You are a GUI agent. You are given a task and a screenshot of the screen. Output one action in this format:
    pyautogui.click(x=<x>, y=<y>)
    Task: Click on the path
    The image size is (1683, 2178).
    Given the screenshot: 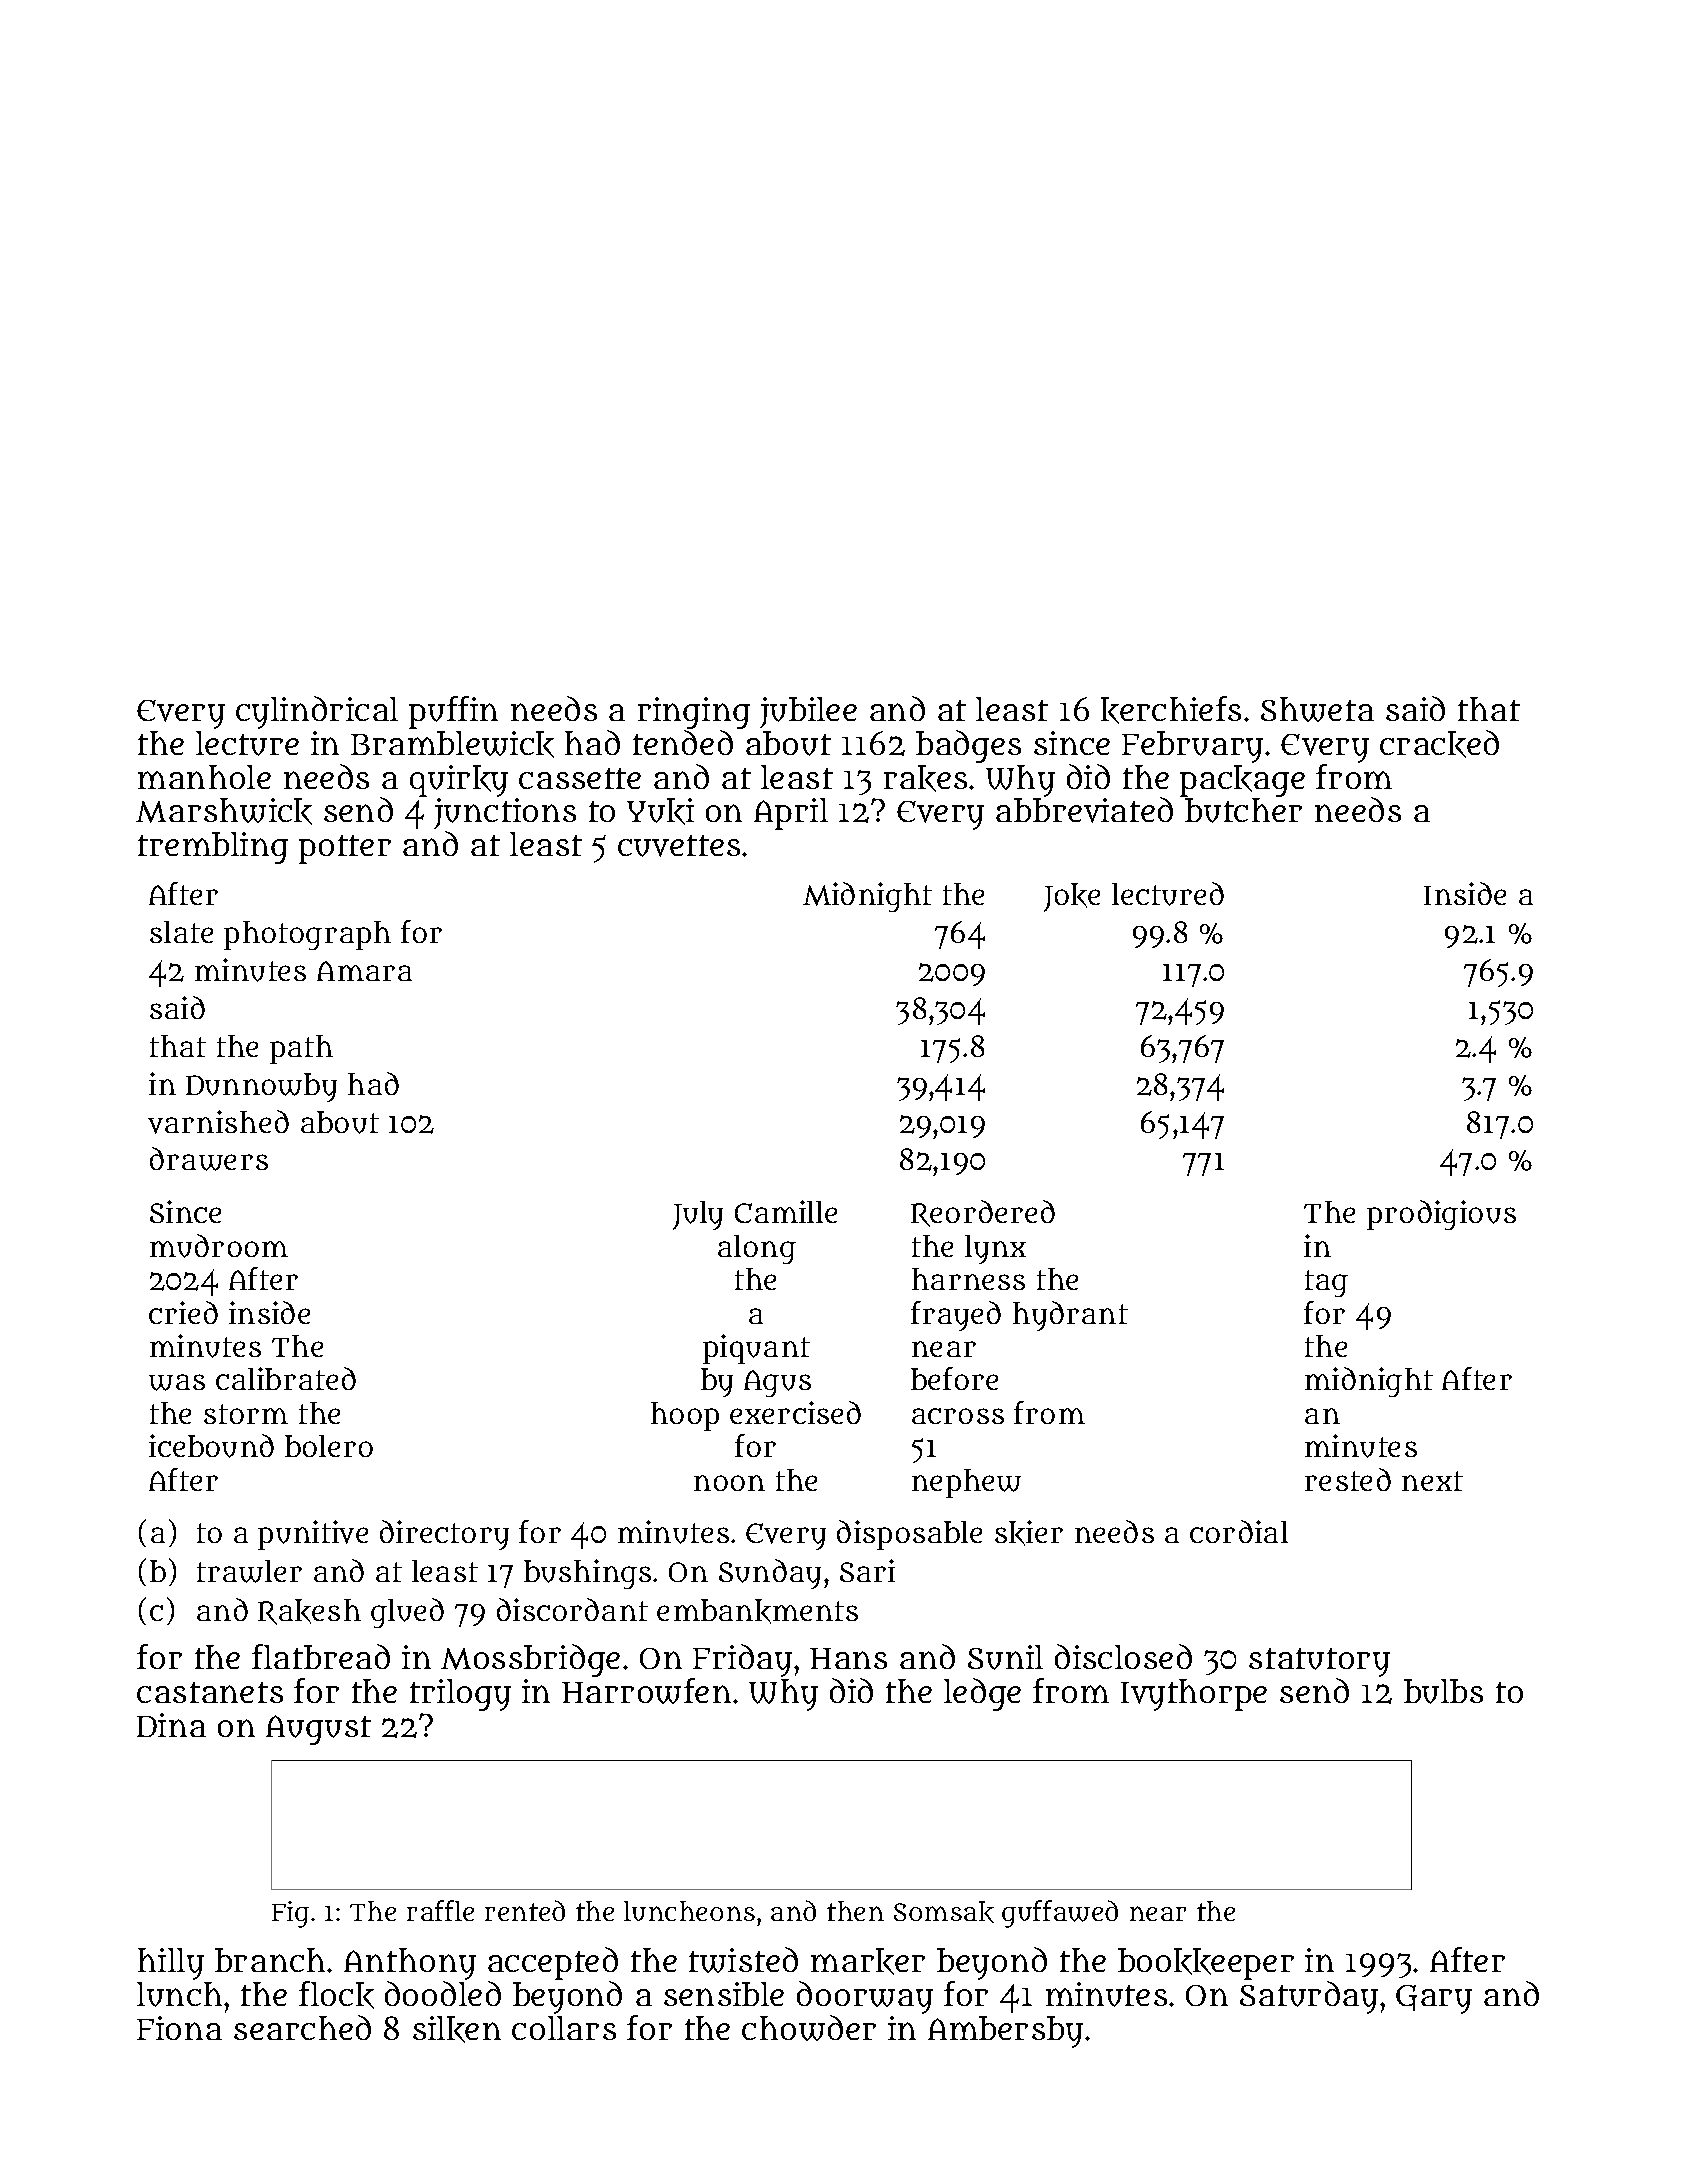 What is the action you would take?
    pyautogui.click(x=301, y=1049)
